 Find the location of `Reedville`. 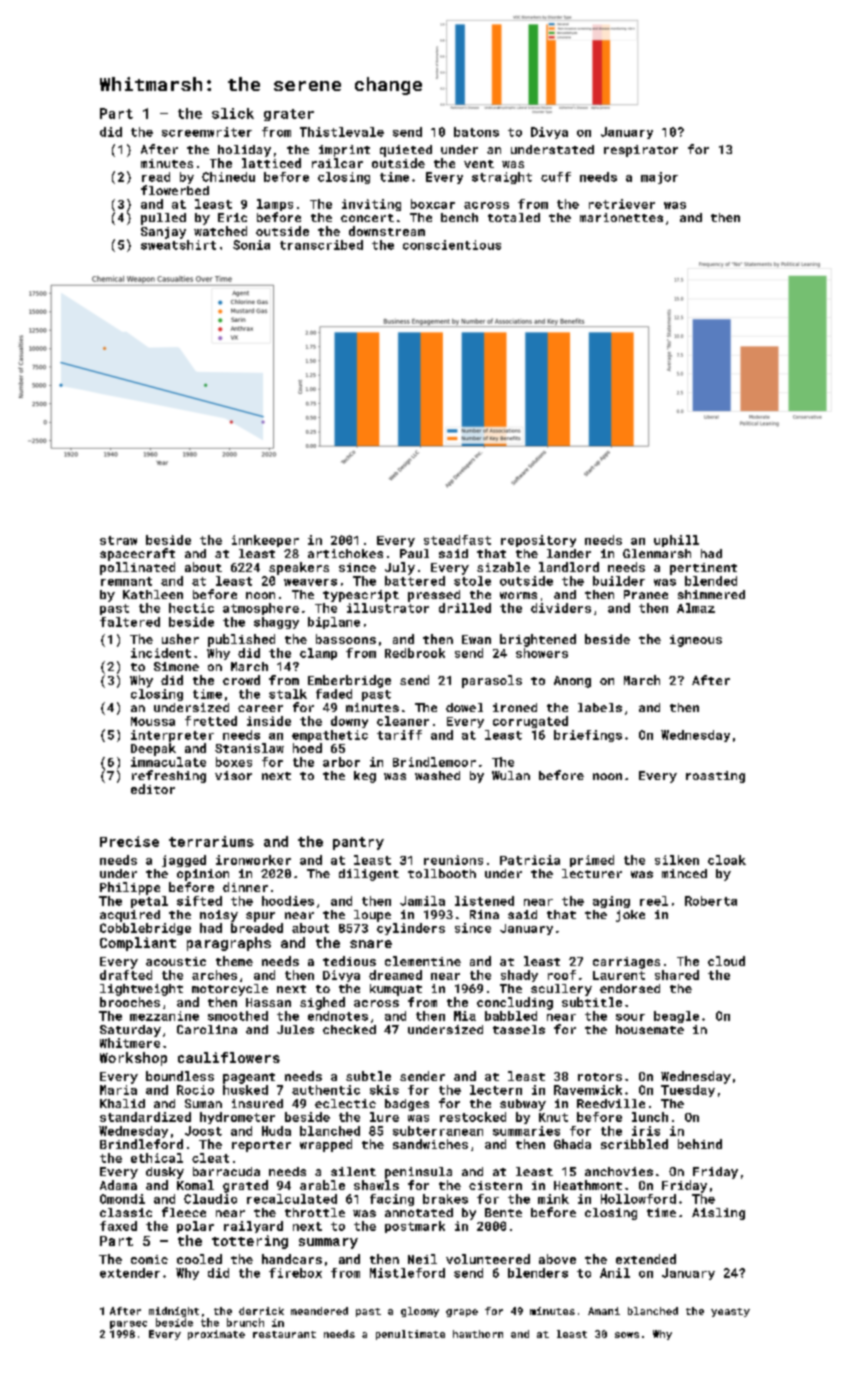

Reedville is located at coordinates (611, 1103).
